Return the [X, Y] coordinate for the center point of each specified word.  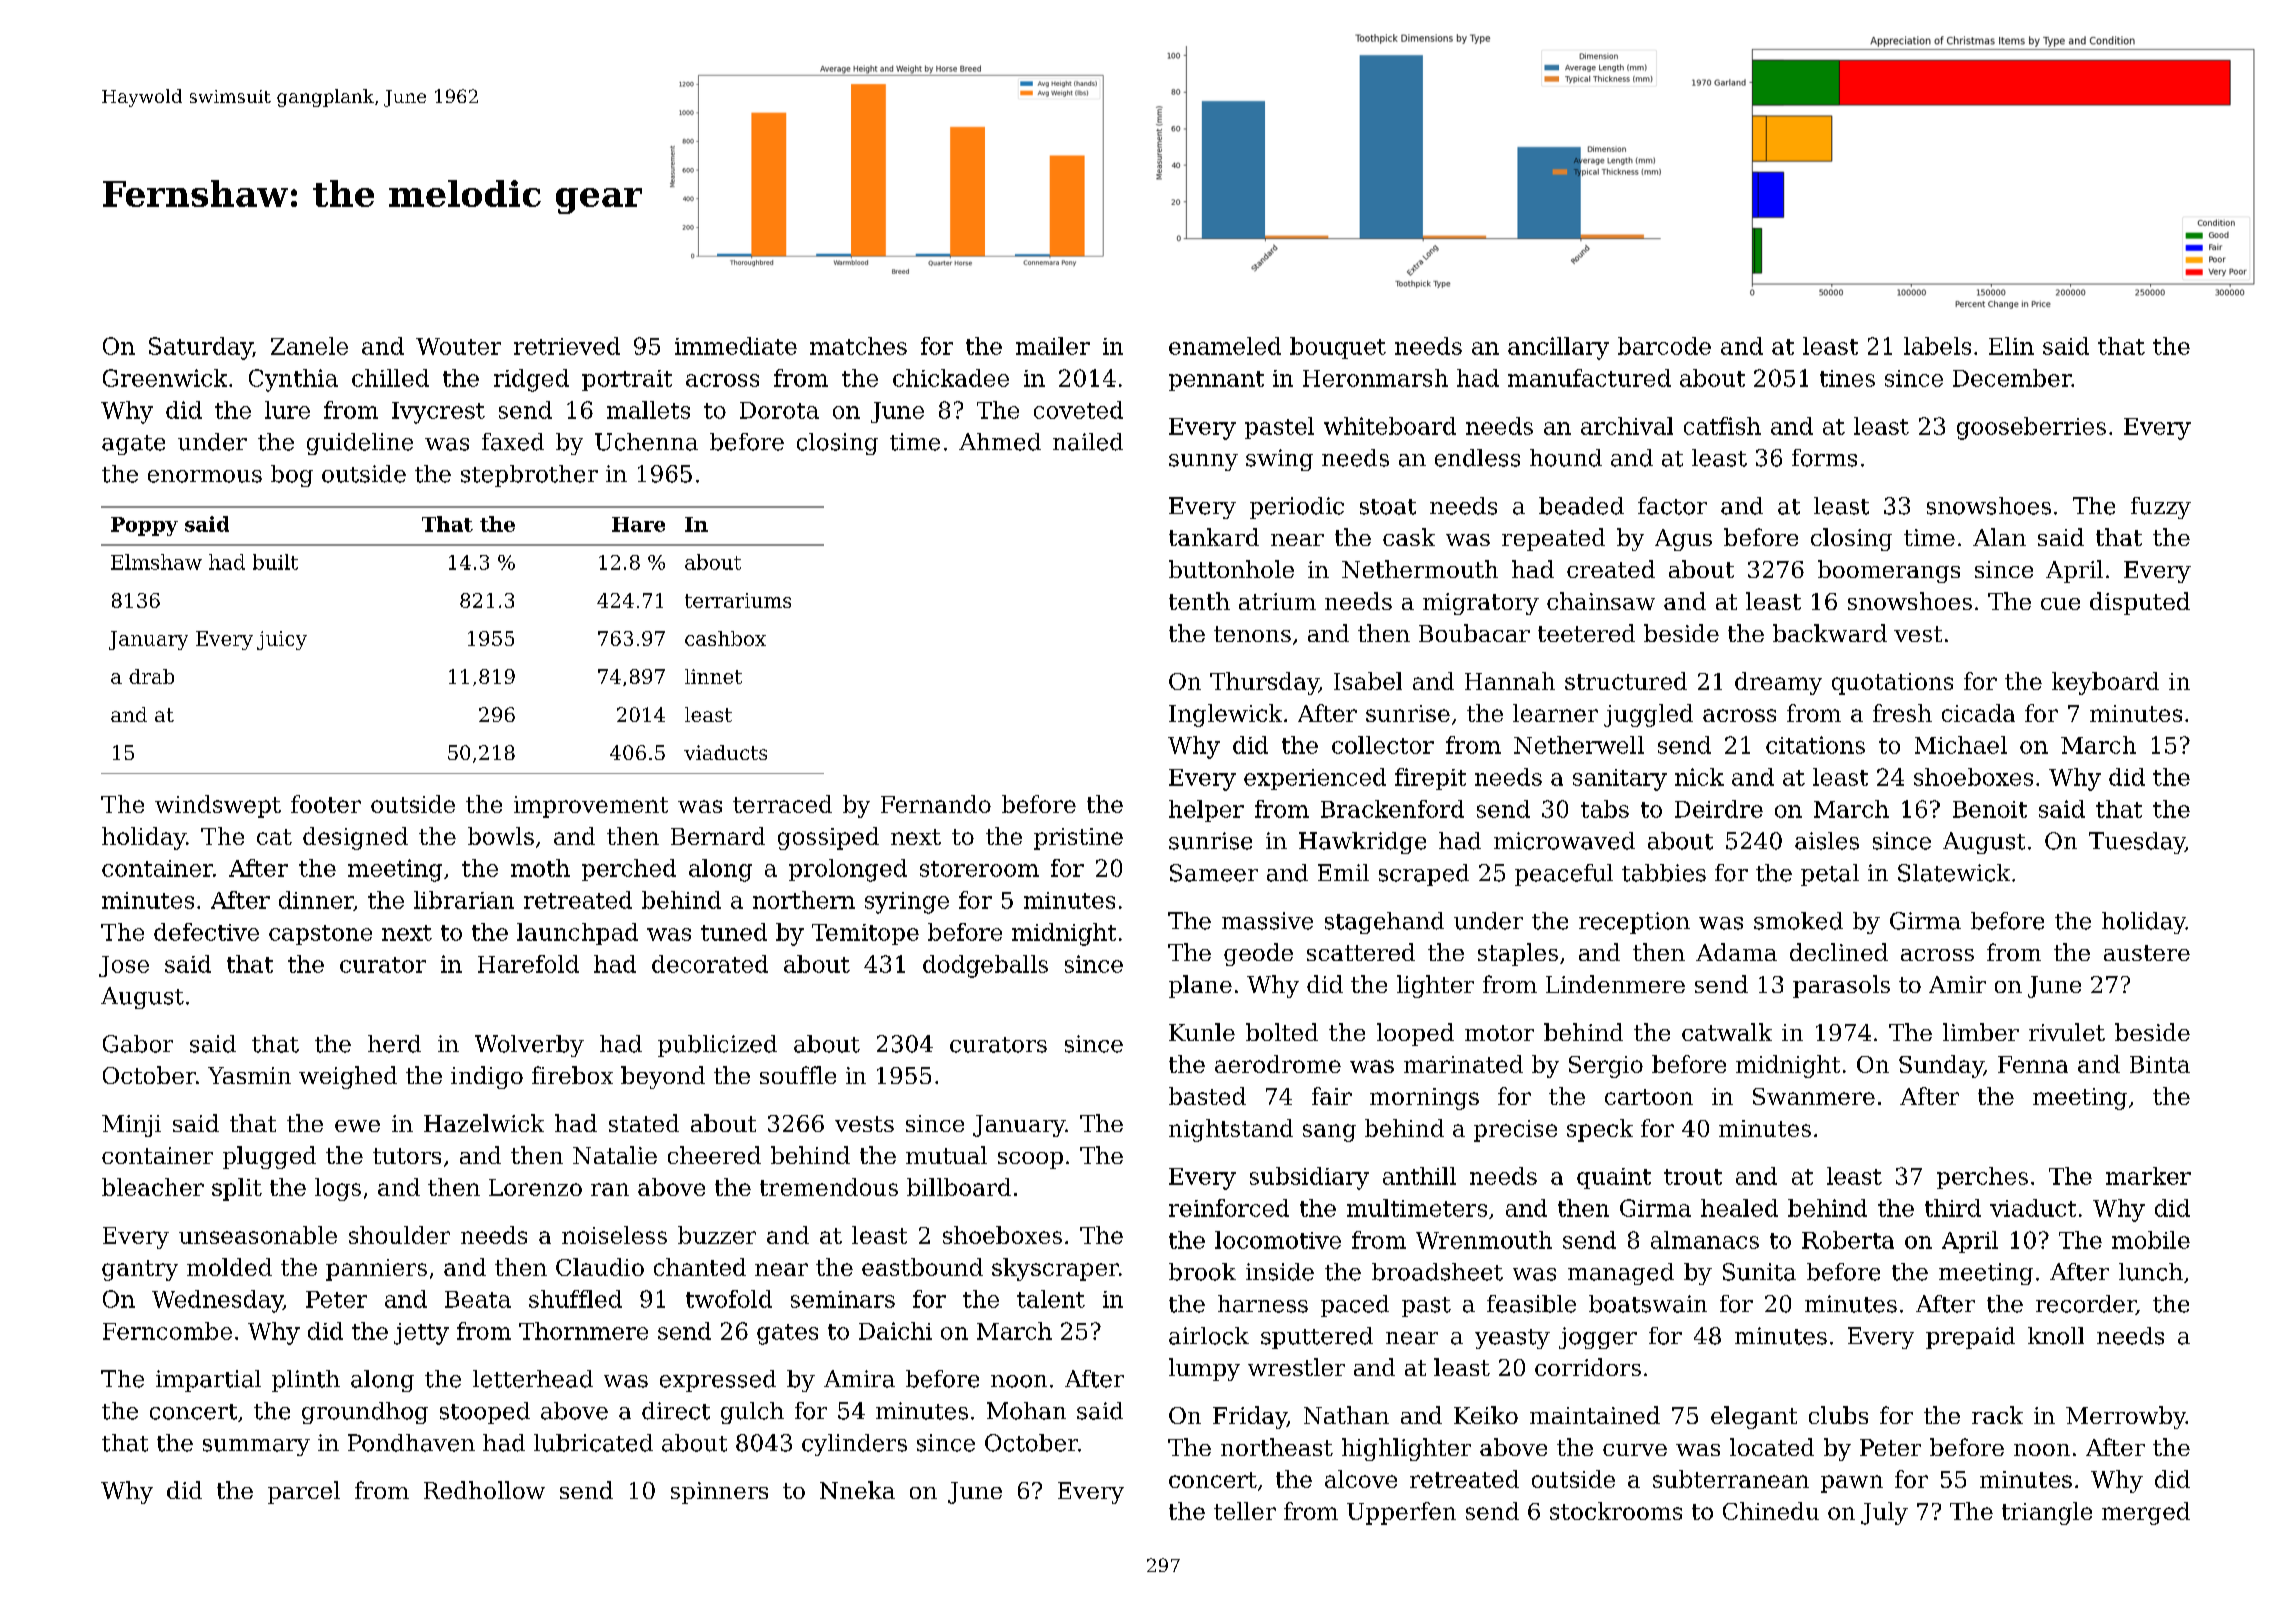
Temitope [865, 934]
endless [1477, 458]
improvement [591, 807]
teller [1245, 1511]
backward [1830, 633]
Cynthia [293, 380]
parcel [304, 1492]
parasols [1841, 986]
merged [2146, 1513]
